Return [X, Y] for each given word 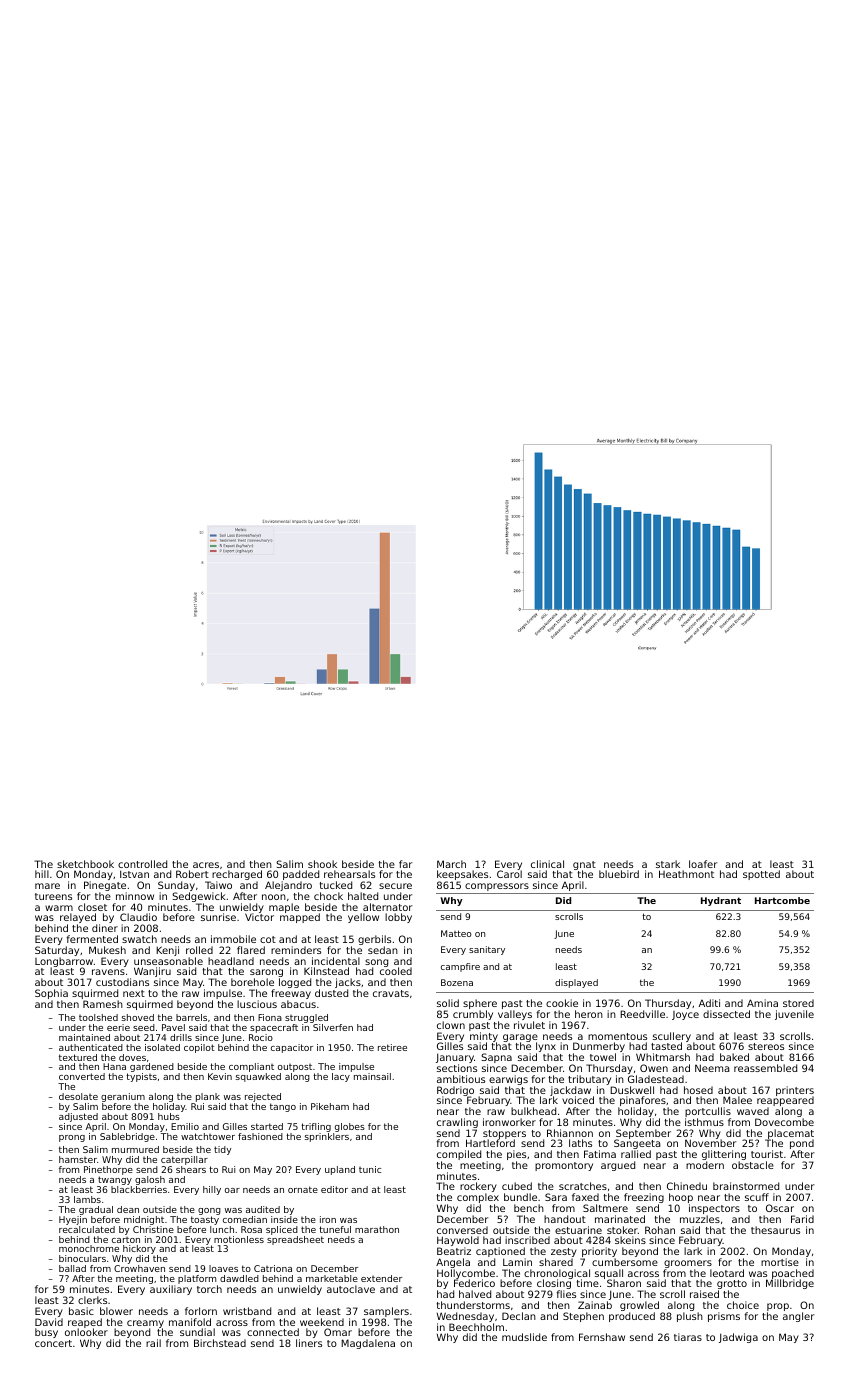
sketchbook [85, 864]
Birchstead [220, 1343]
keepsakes [462, 876]
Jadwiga [738, 1338]
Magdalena [368, 1344]
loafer [703, 864]
